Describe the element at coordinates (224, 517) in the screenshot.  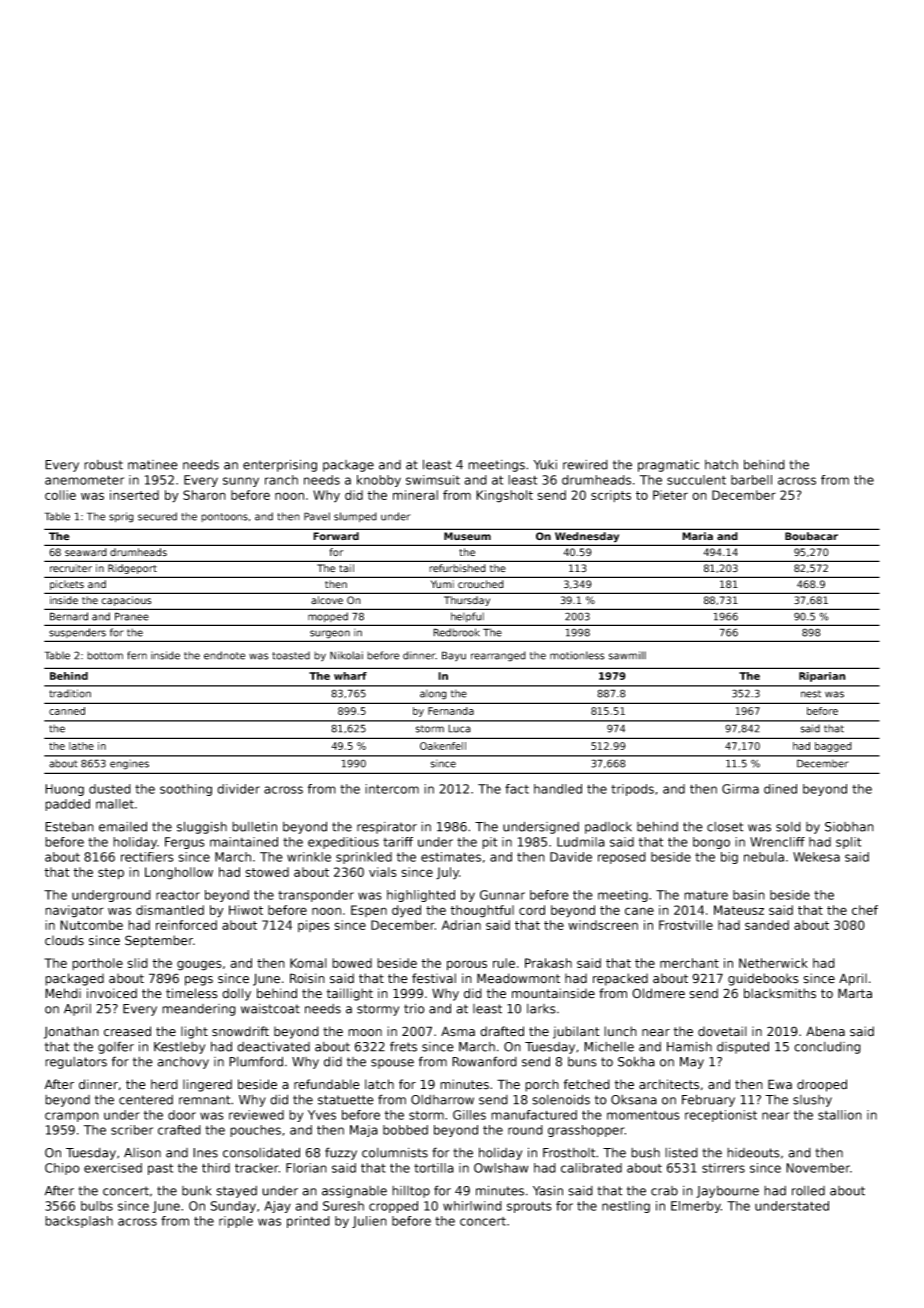
I see `pontoons` at that location.
